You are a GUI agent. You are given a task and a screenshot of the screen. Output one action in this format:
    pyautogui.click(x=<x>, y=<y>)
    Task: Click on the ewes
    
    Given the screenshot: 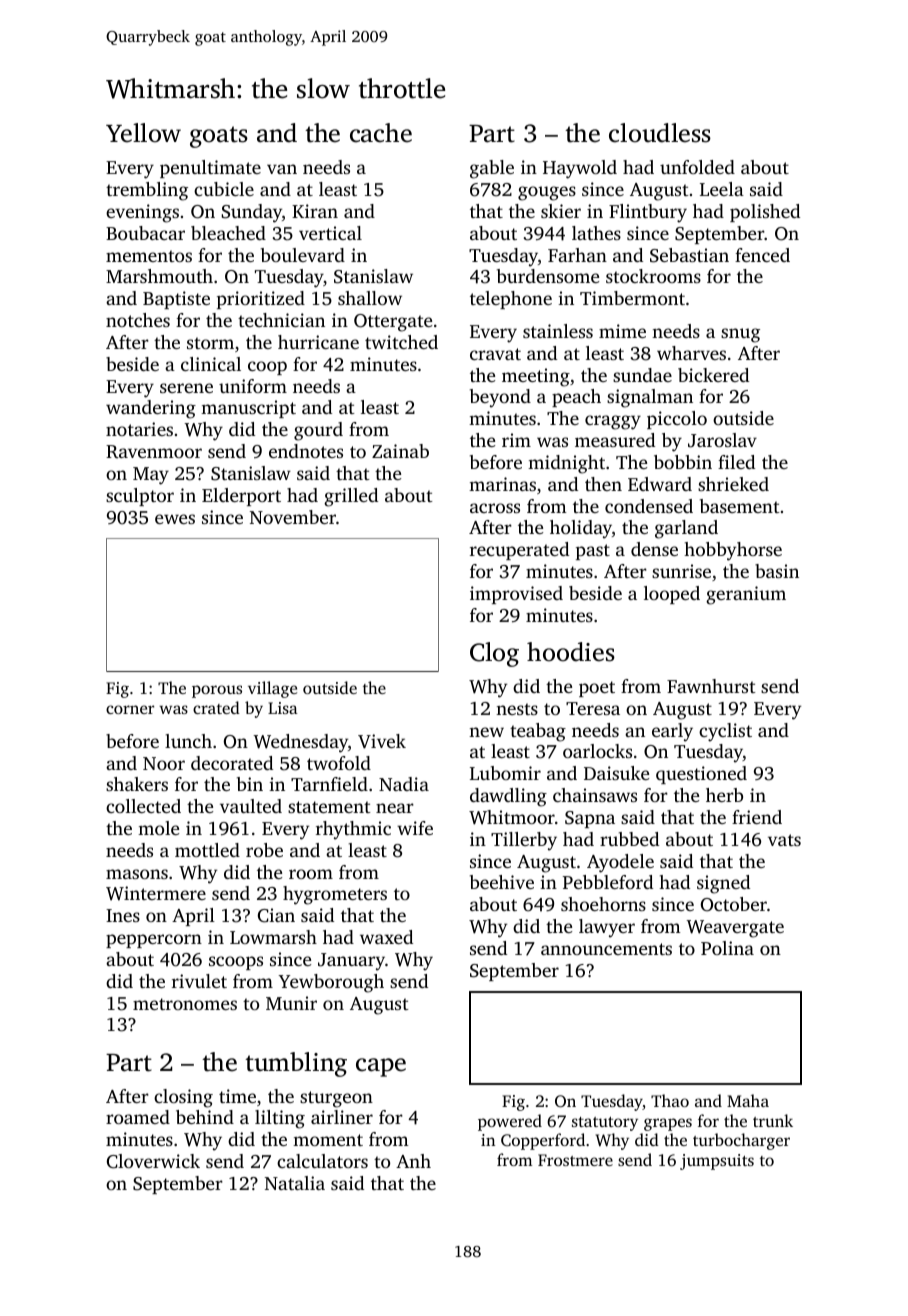 What is the action you would take?
    pyautogui.click(x=175, y=519)
